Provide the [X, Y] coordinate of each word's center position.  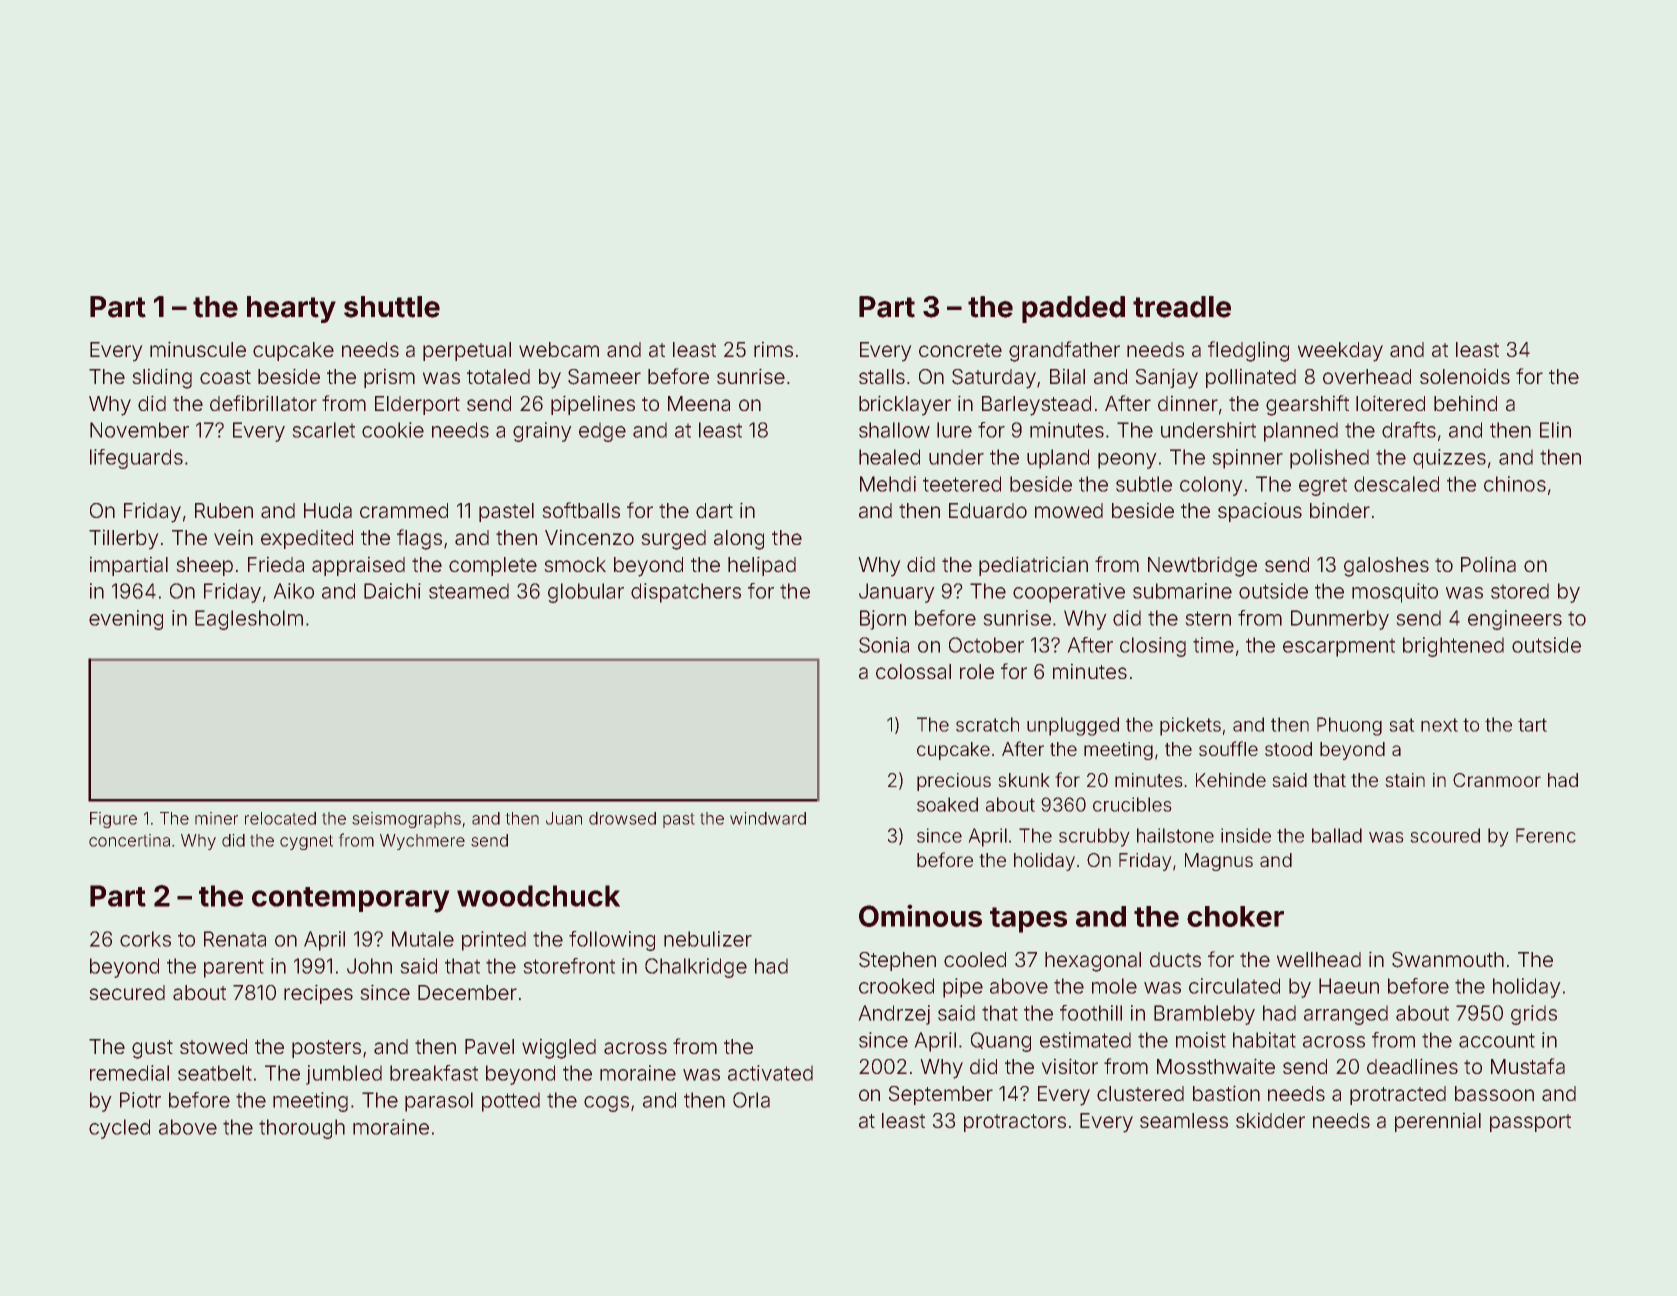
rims [773, 349]
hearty [291, 309]
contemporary [350, 900]
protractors [1015, 1123]
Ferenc [1546, 835]
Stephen [897, 961]
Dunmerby [1340, 620]
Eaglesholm [249, 620]
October [986, 645]
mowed [1069, 510]
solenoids [1465, 376]
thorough [302, 1129]
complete [493, 566]
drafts [1409, 430]
